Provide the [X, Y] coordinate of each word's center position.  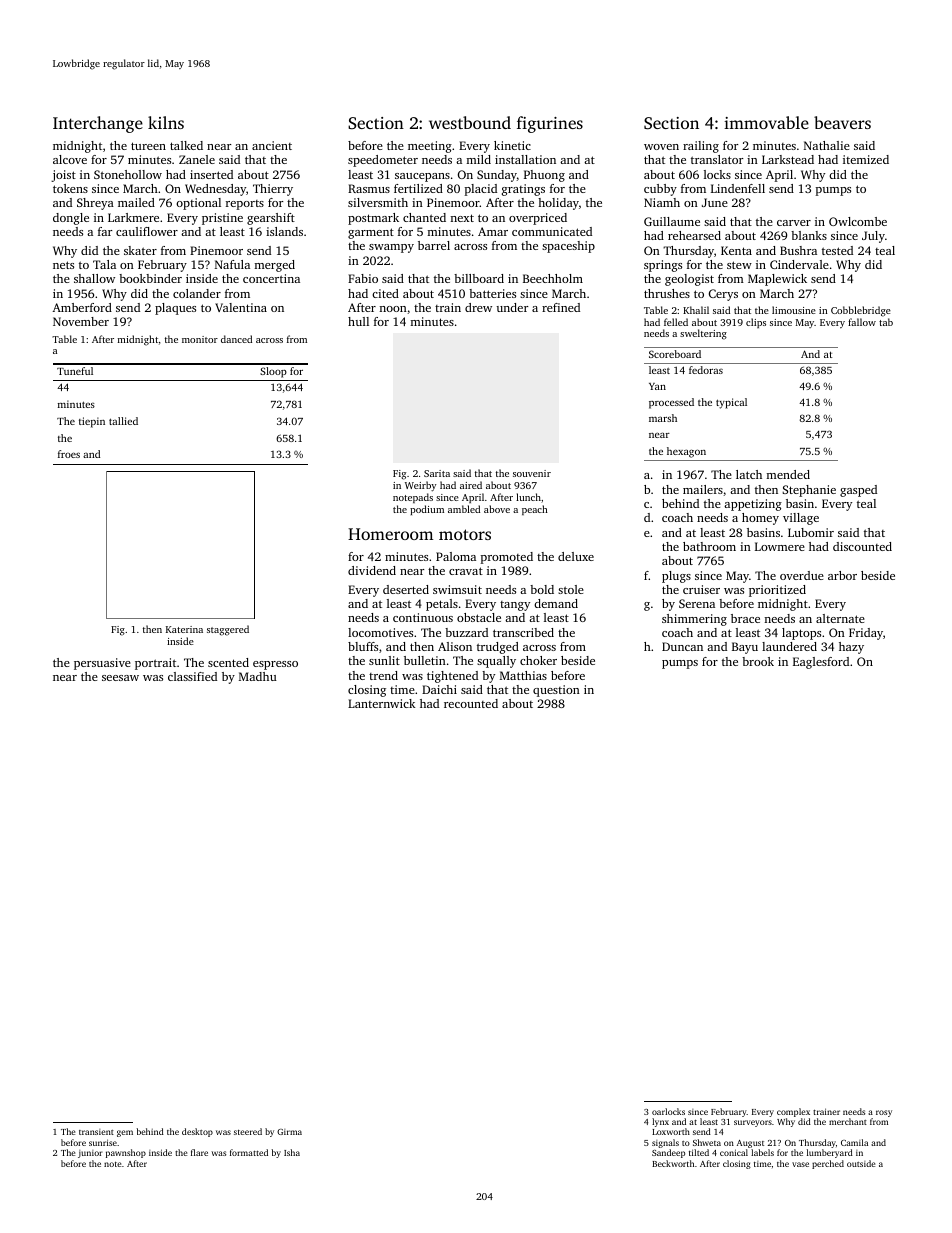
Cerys [723, 295]
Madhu [258, 676]
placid [481, 190]
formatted [249, 1152]
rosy [884, 1113]
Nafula [232, 264]
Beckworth [673, 1163]
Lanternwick [382, 703]
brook [758, 661]
